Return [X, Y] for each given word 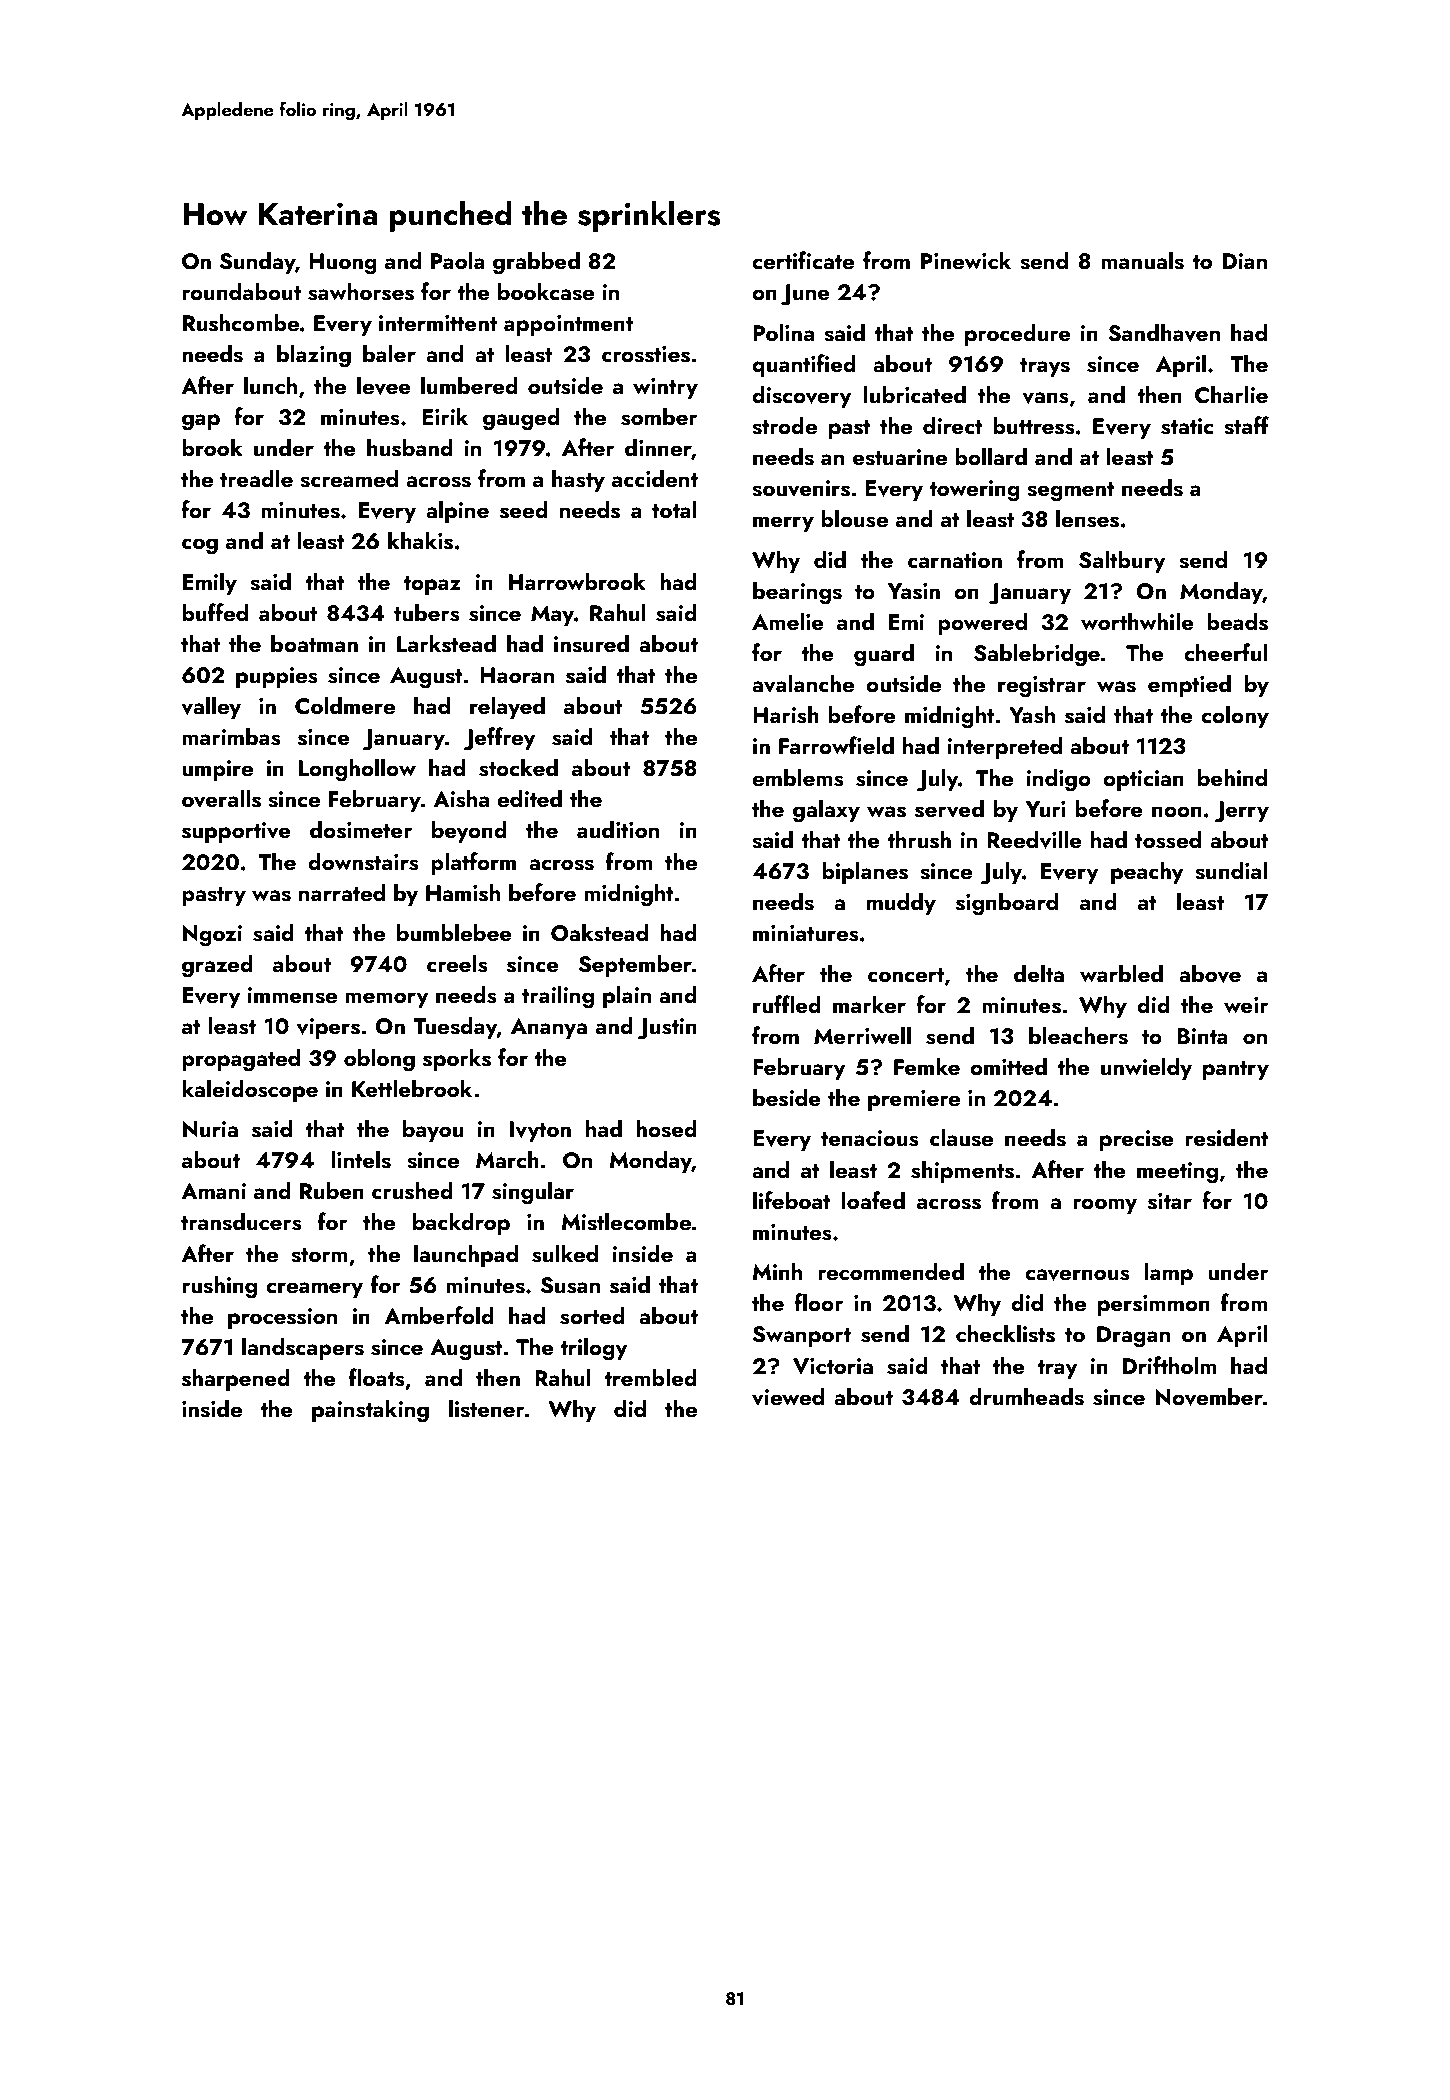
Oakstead [599, 932]
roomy [1105, 1206]
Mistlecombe [626, 1221]
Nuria [210, 1129]
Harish [786, 714]
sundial [1231, 870]
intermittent [438, 323]
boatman [314, 643]
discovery [801, 396]
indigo [1059, 780]
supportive [236, 832]
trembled [650, 1377]
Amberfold [439, 1315]
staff [1246, 425]
